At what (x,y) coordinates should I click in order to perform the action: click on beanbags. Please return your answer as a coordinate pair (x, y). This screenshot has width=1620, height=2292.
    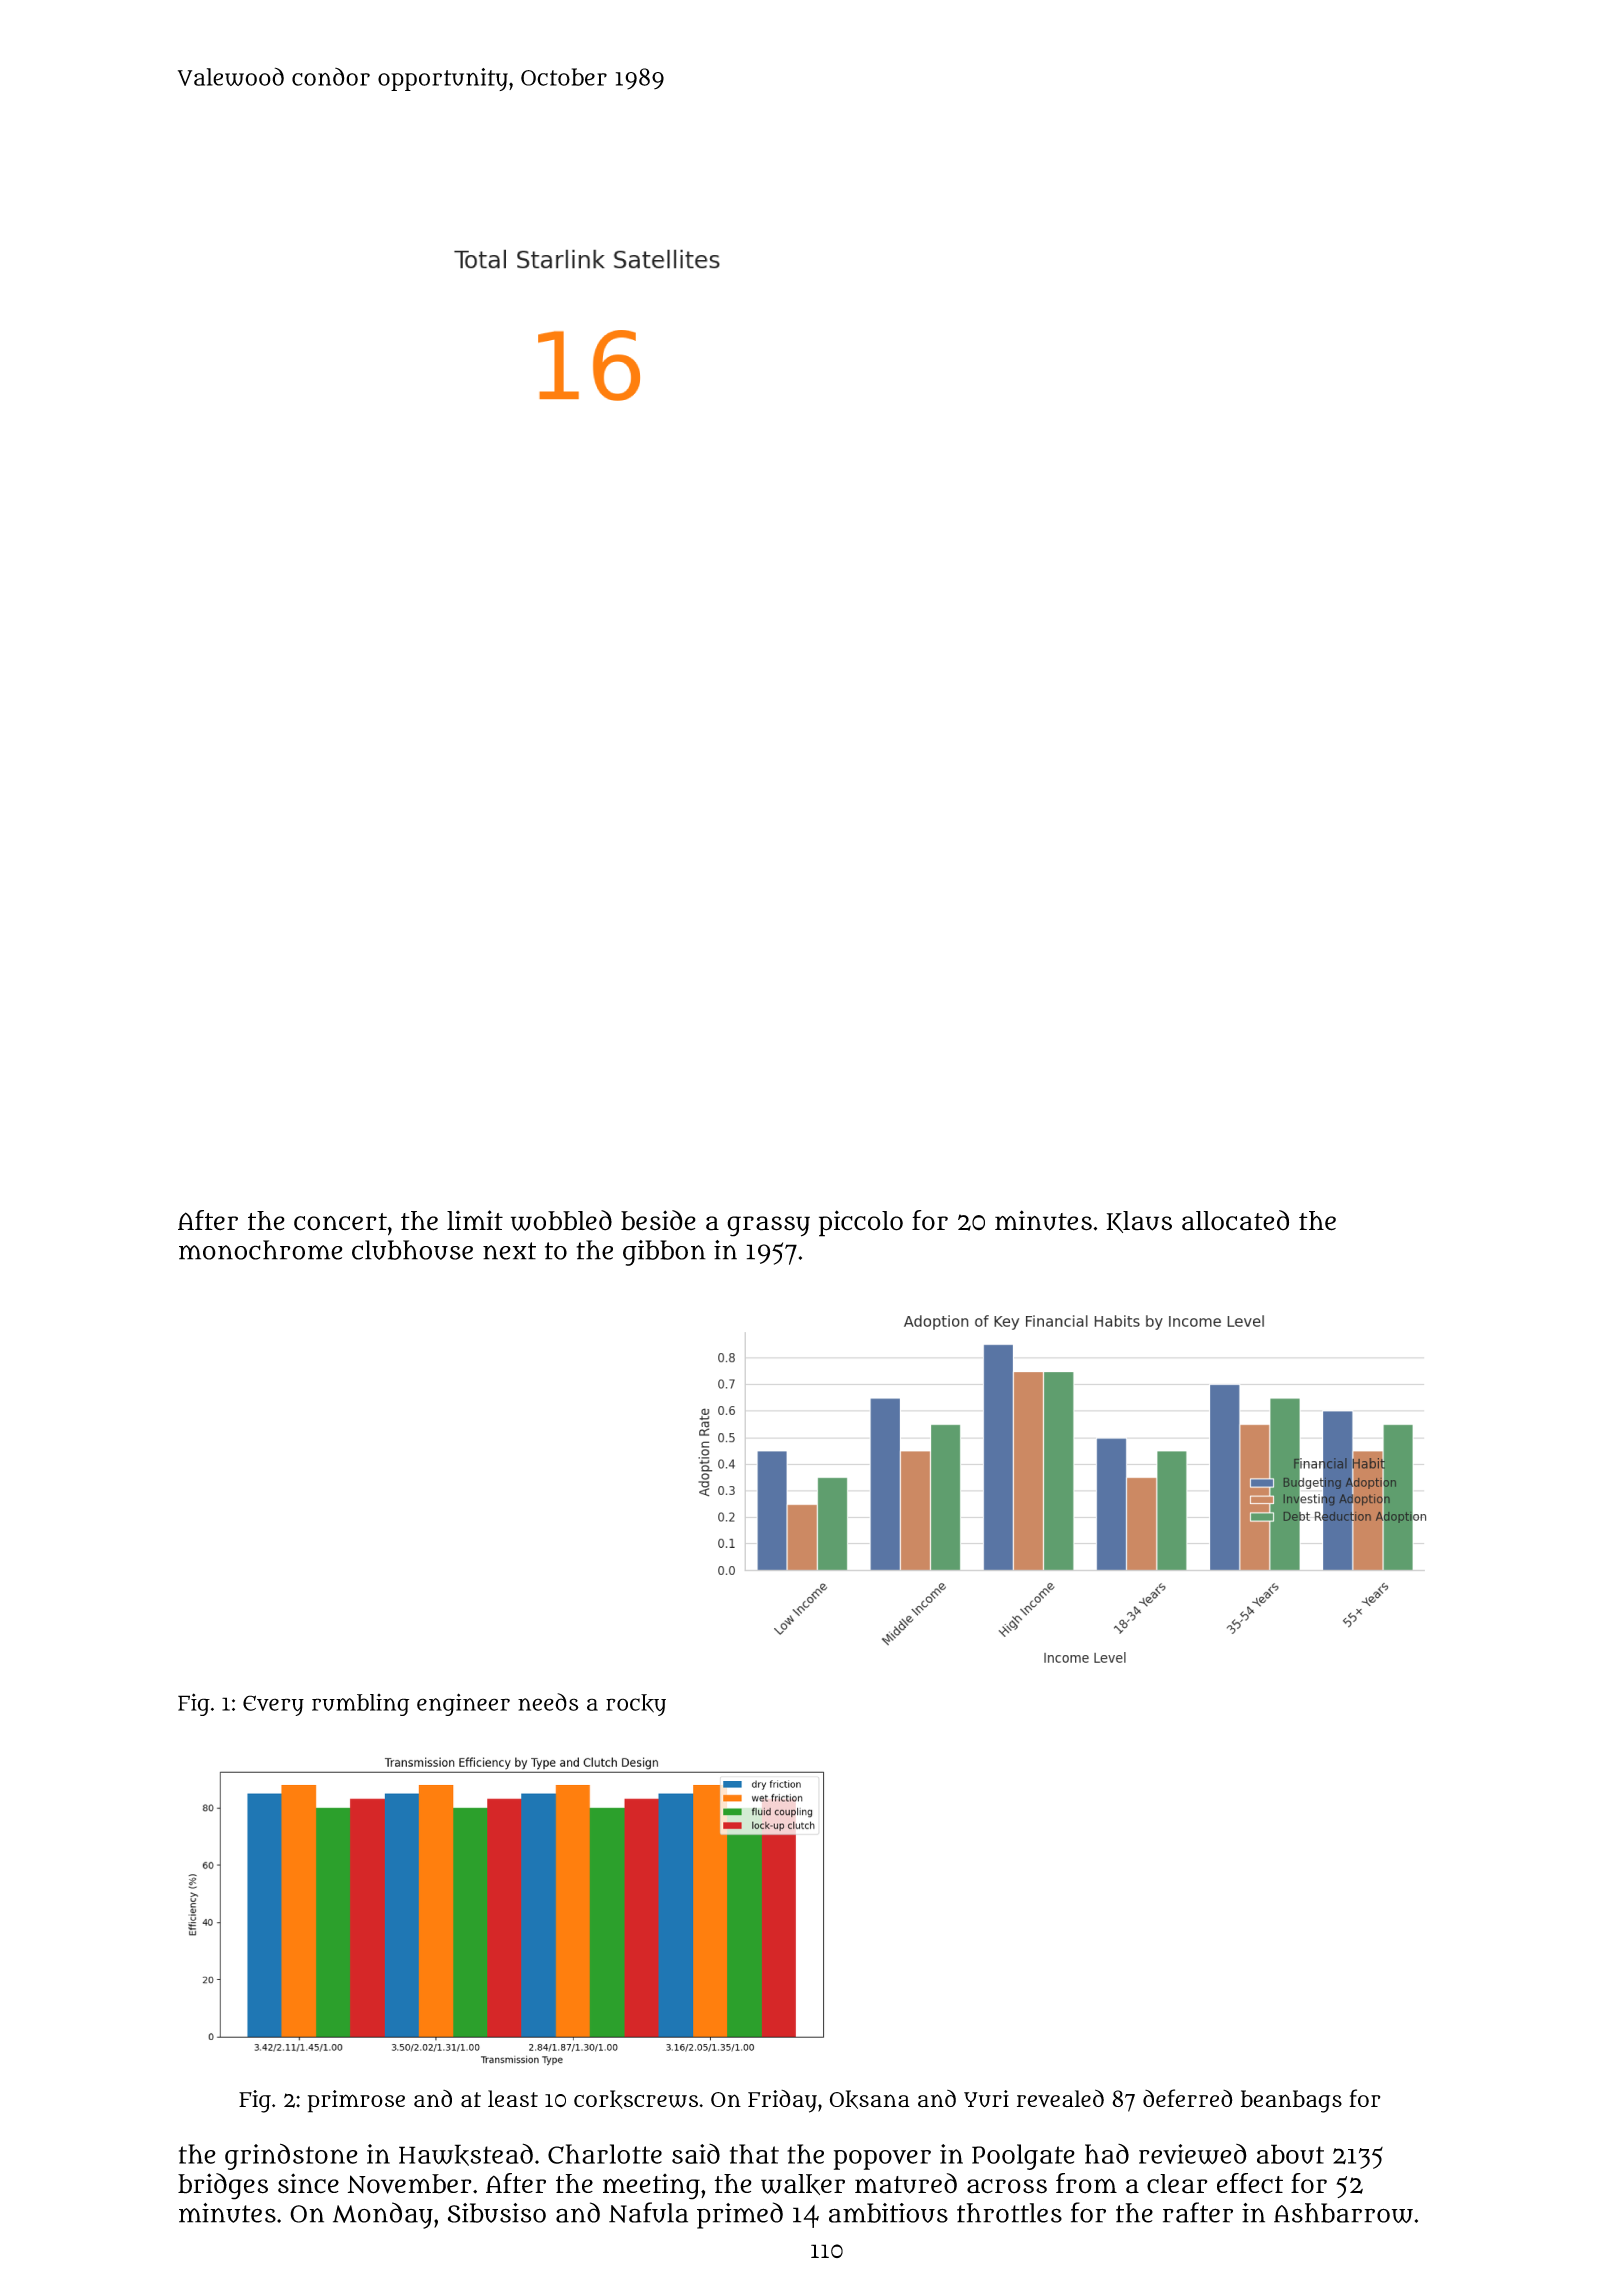
    Looking at the image, I should click on (1291, 2101).
